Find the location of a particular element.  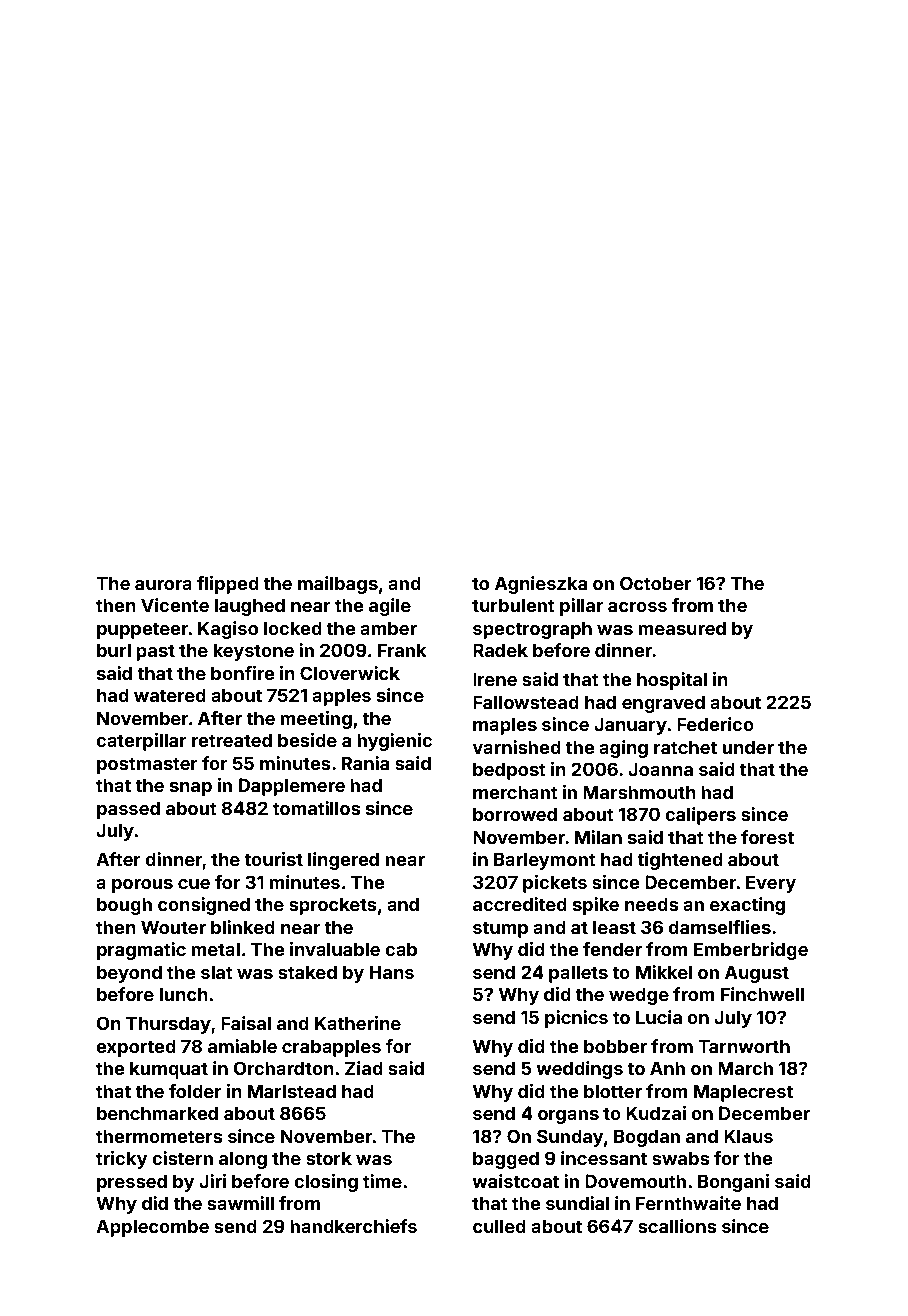

cab is located at coordinates (401, 949).
